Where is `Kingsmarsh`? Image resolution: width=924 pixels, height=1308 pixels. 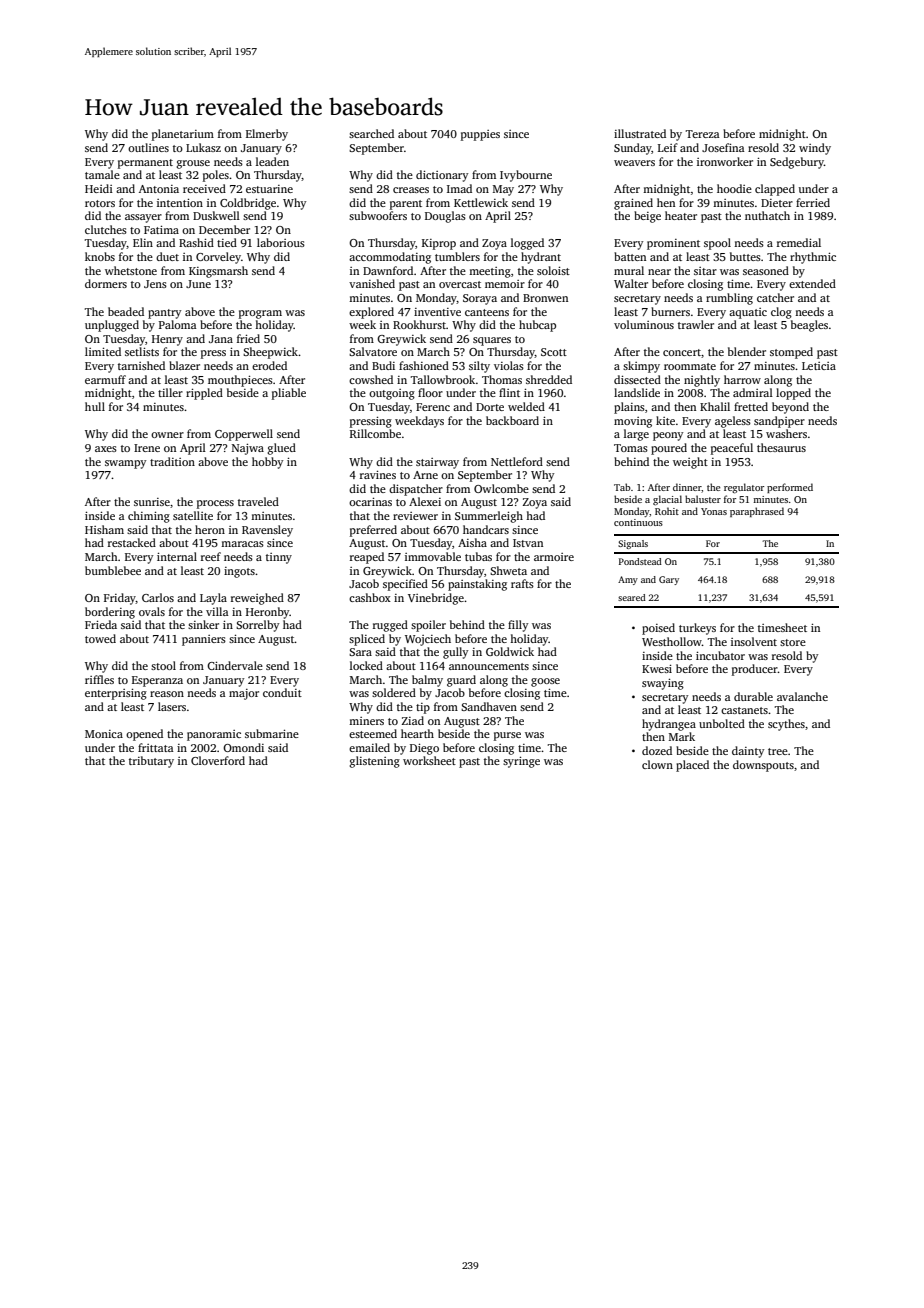 Kingsmarsh is located at coordinates (218, 272).
